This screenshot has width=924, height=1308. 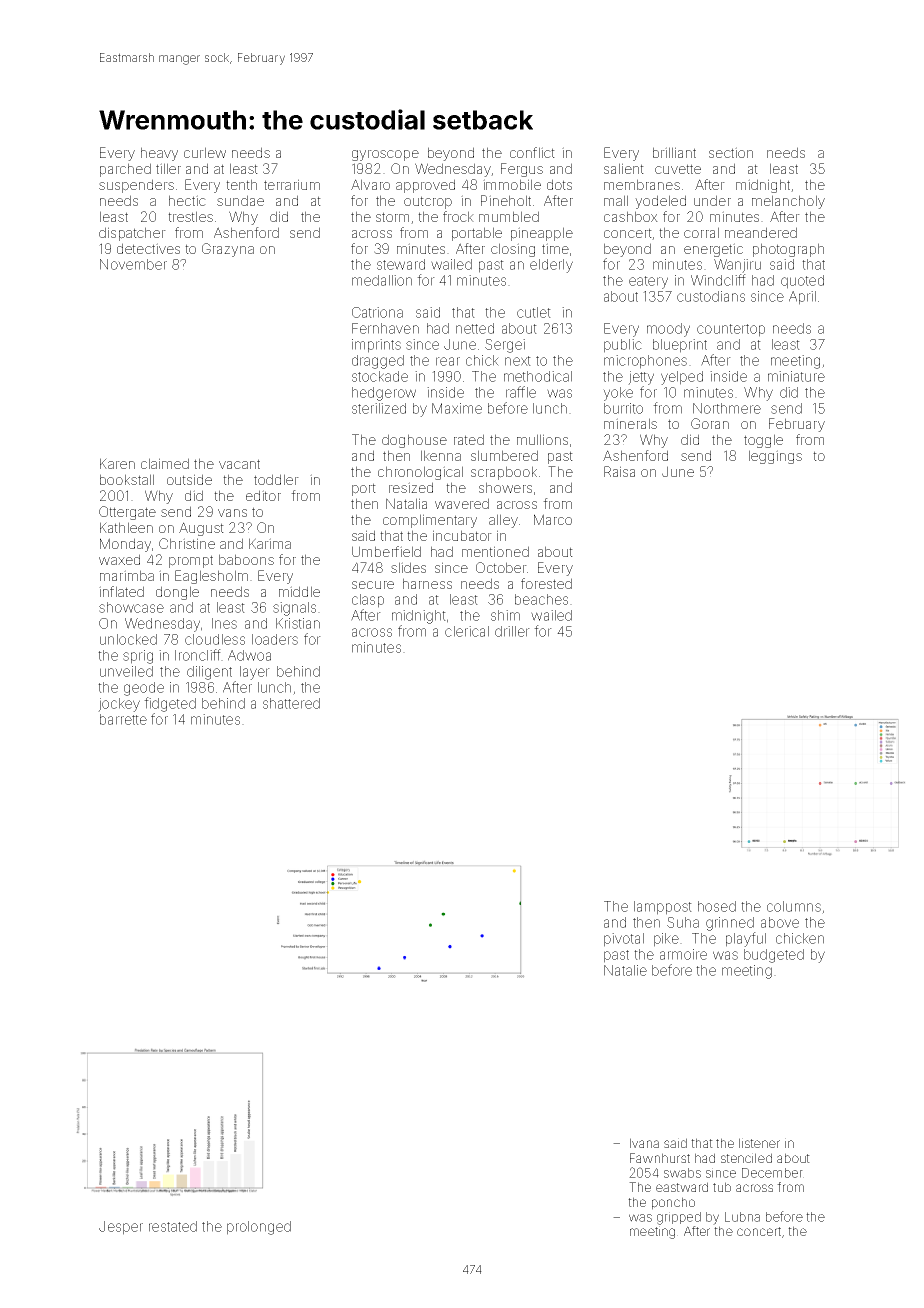 I want to click on restated, so click(x=173, y=1226).
